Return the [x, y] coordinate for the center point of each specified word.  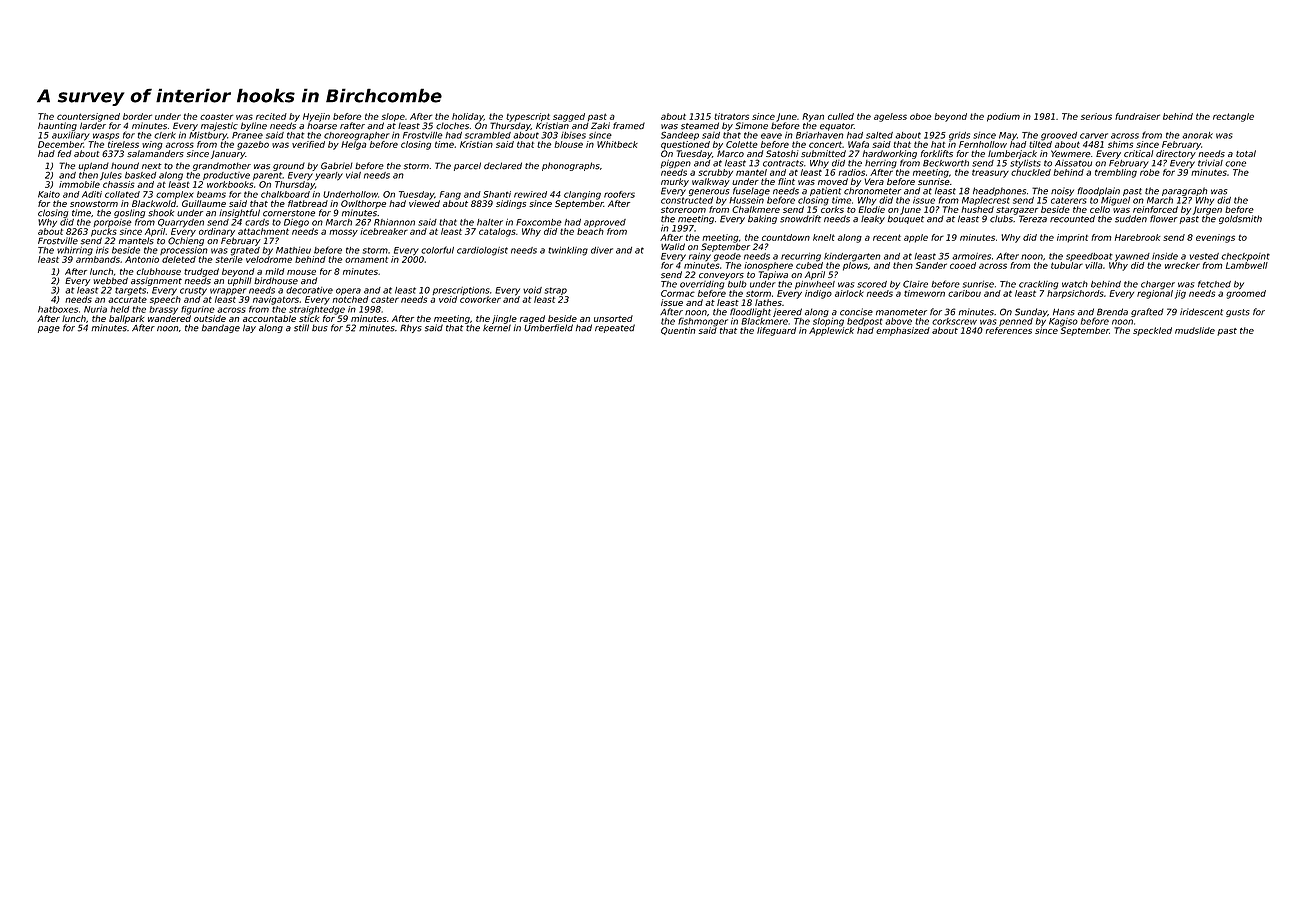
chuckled [1031, 172]
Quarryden [181, 223]
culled [841, 116]
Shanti [497, 194]
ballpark [127, 319]
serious [1096, 116]
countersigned [88, 117]
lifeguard [776, 331]
